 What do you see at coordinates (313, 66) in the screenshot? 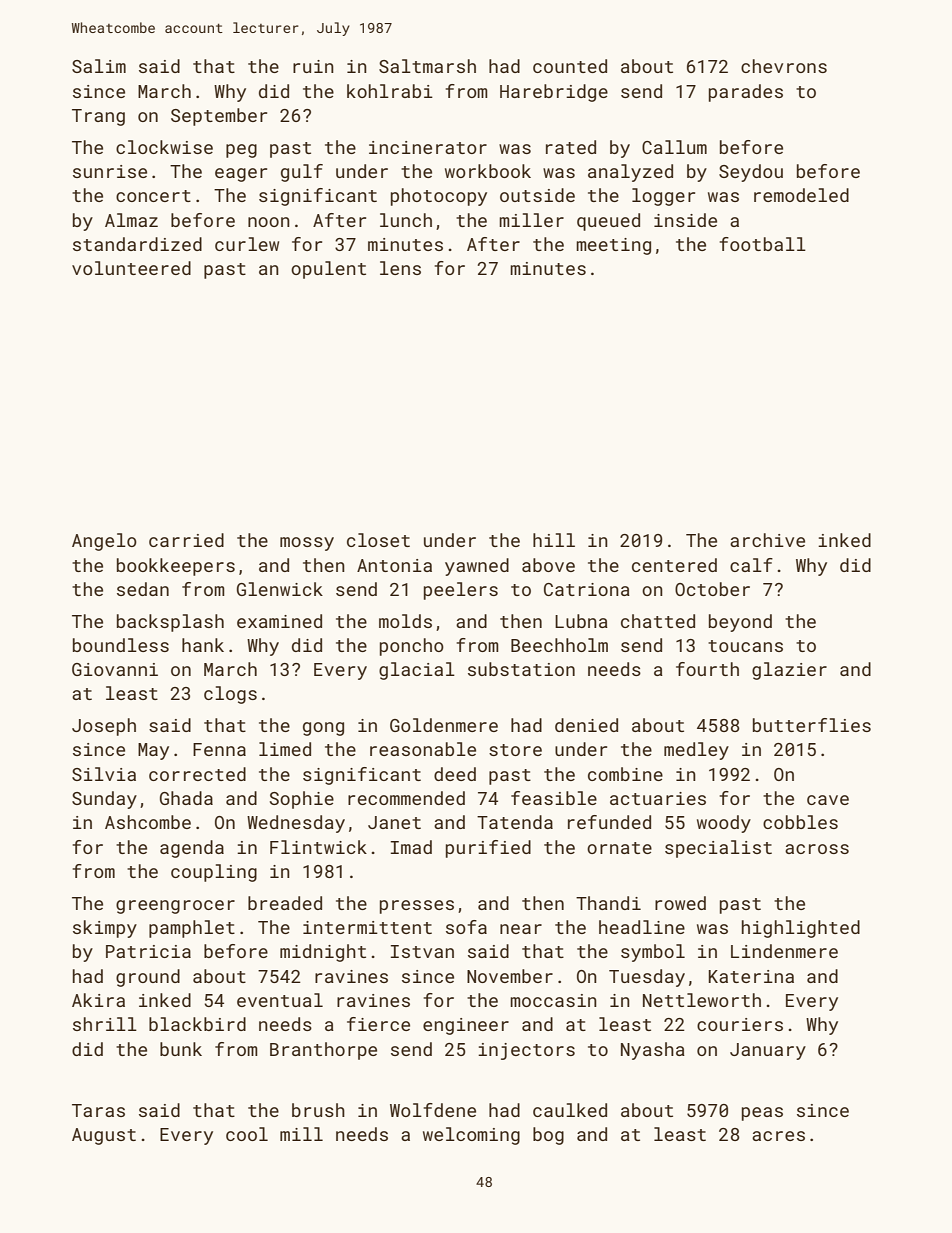
I see `ruin` at bounding box center [313, 66].
